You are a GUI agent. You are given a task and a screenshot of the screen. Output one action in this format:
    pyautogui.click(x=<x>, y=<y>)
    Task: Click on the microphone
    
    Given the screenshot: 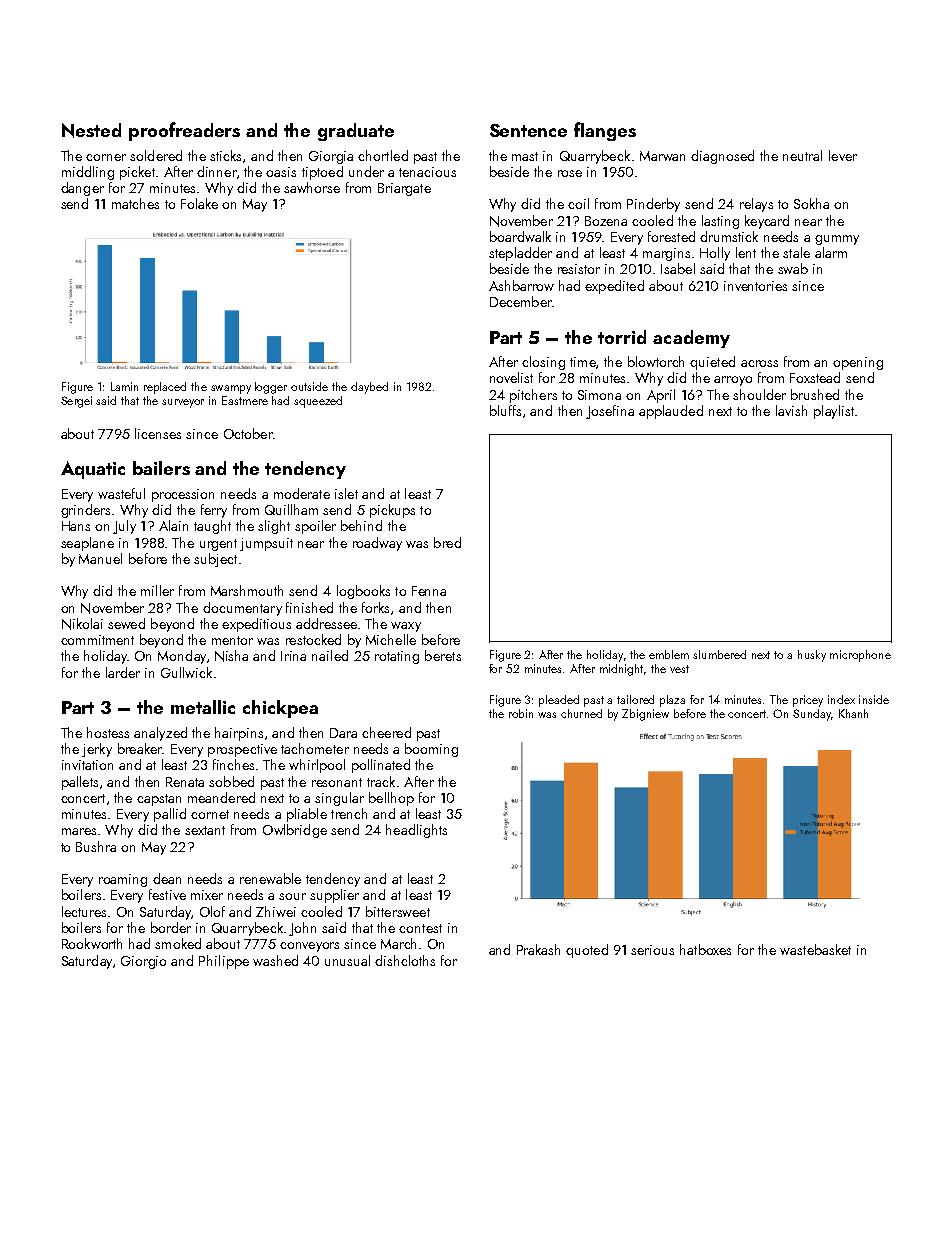 What is the action you would take?
    pyautogui.click(x=860, y=656)
